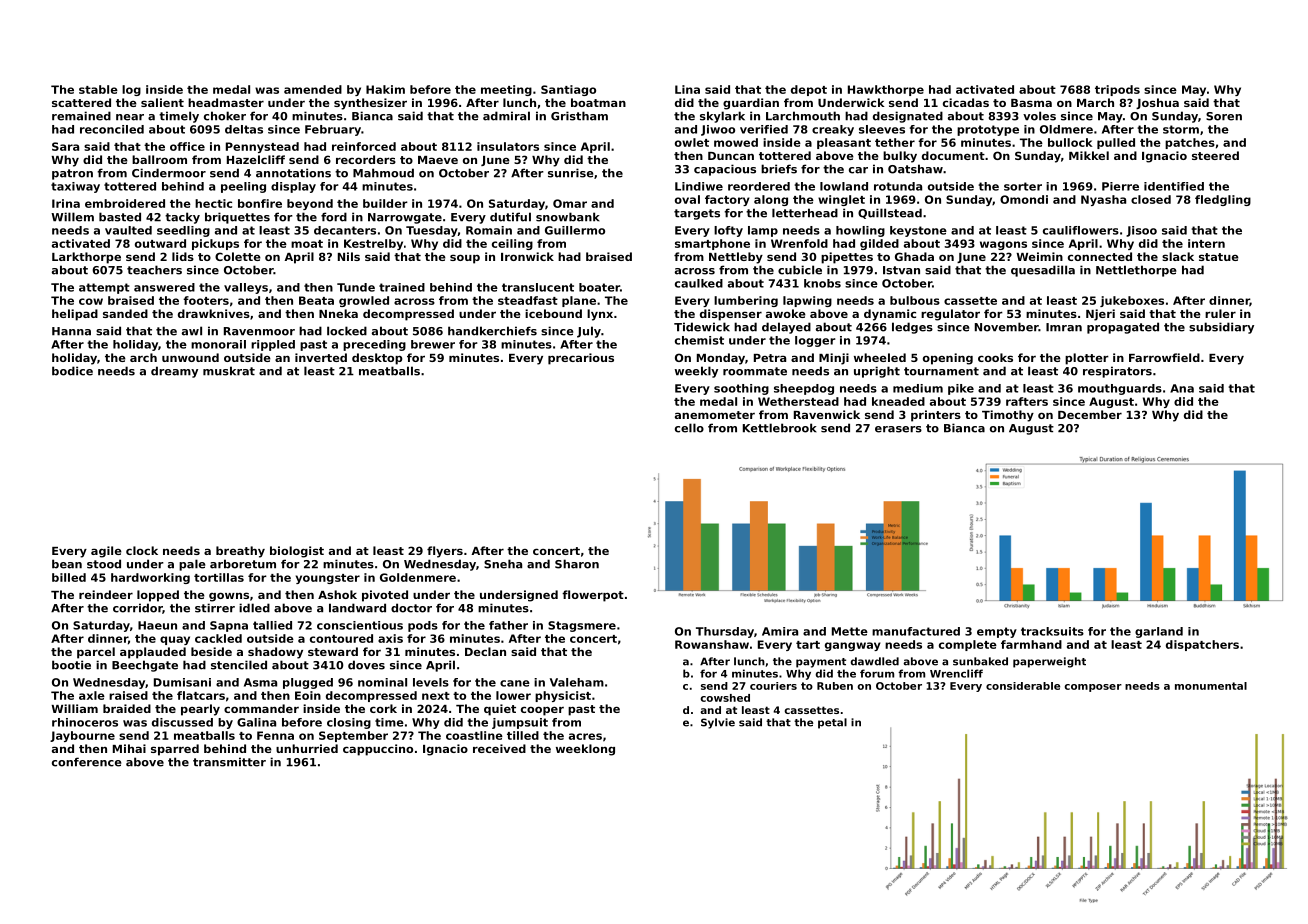 The height and width of the screenshot is (924, 1308). What do you see at coordinates (1008, 416) in the screenshot?
I see `Timothy` at bounding box center [1008, 416].
